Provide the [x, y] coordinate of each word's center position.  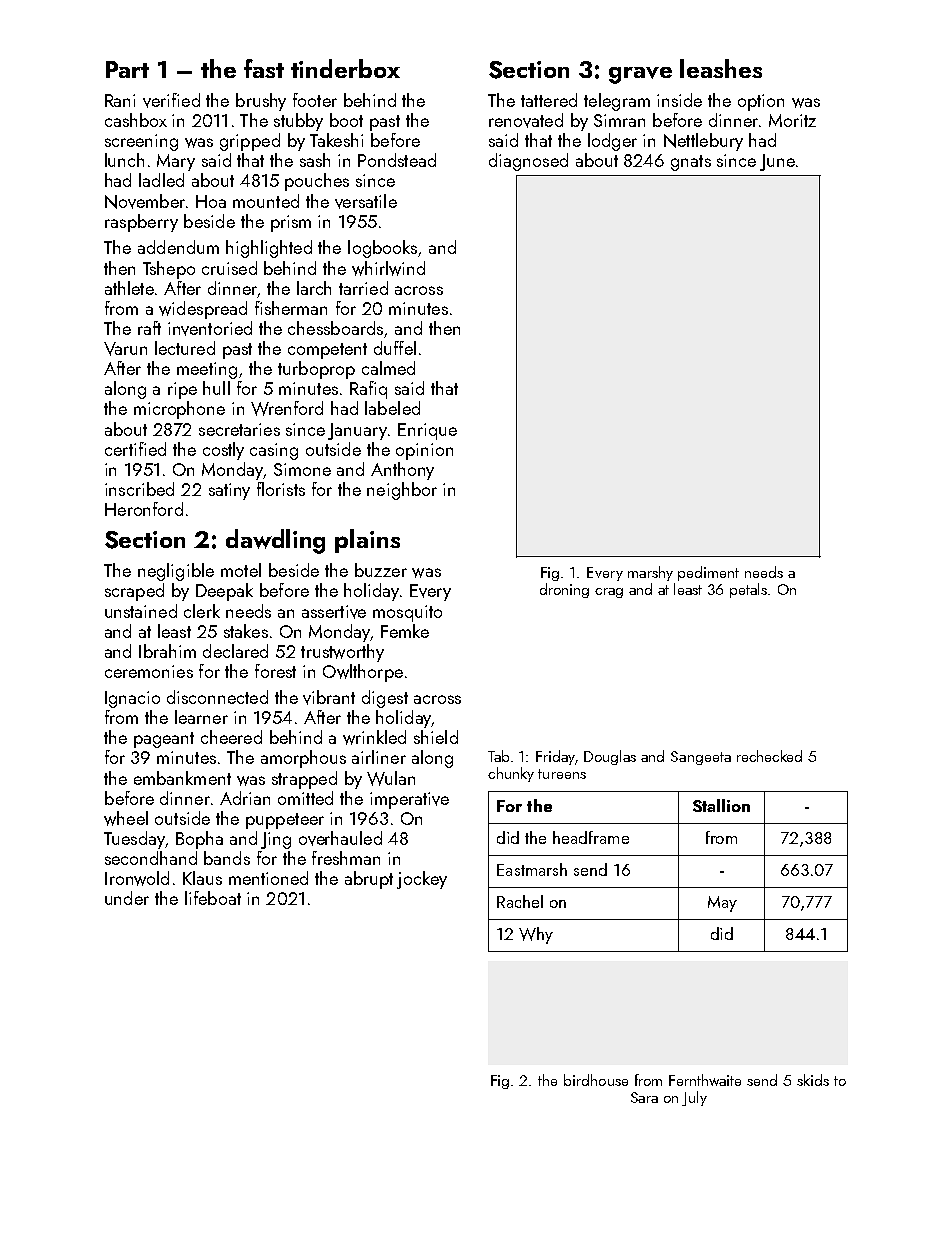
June [777, 162]
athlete [129, 288]
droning [564, 590]
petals [748, 590]
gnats [691, 163]
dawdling [275, 541]
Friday [555, 757]
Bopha [199, 840]
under [127, 898]
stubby [298, 122]
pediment [708, 573]
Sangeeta [701, 758]
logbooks [382, 249]
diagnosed [528, 162]
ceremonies [149, 671]
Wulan [391, 778]
